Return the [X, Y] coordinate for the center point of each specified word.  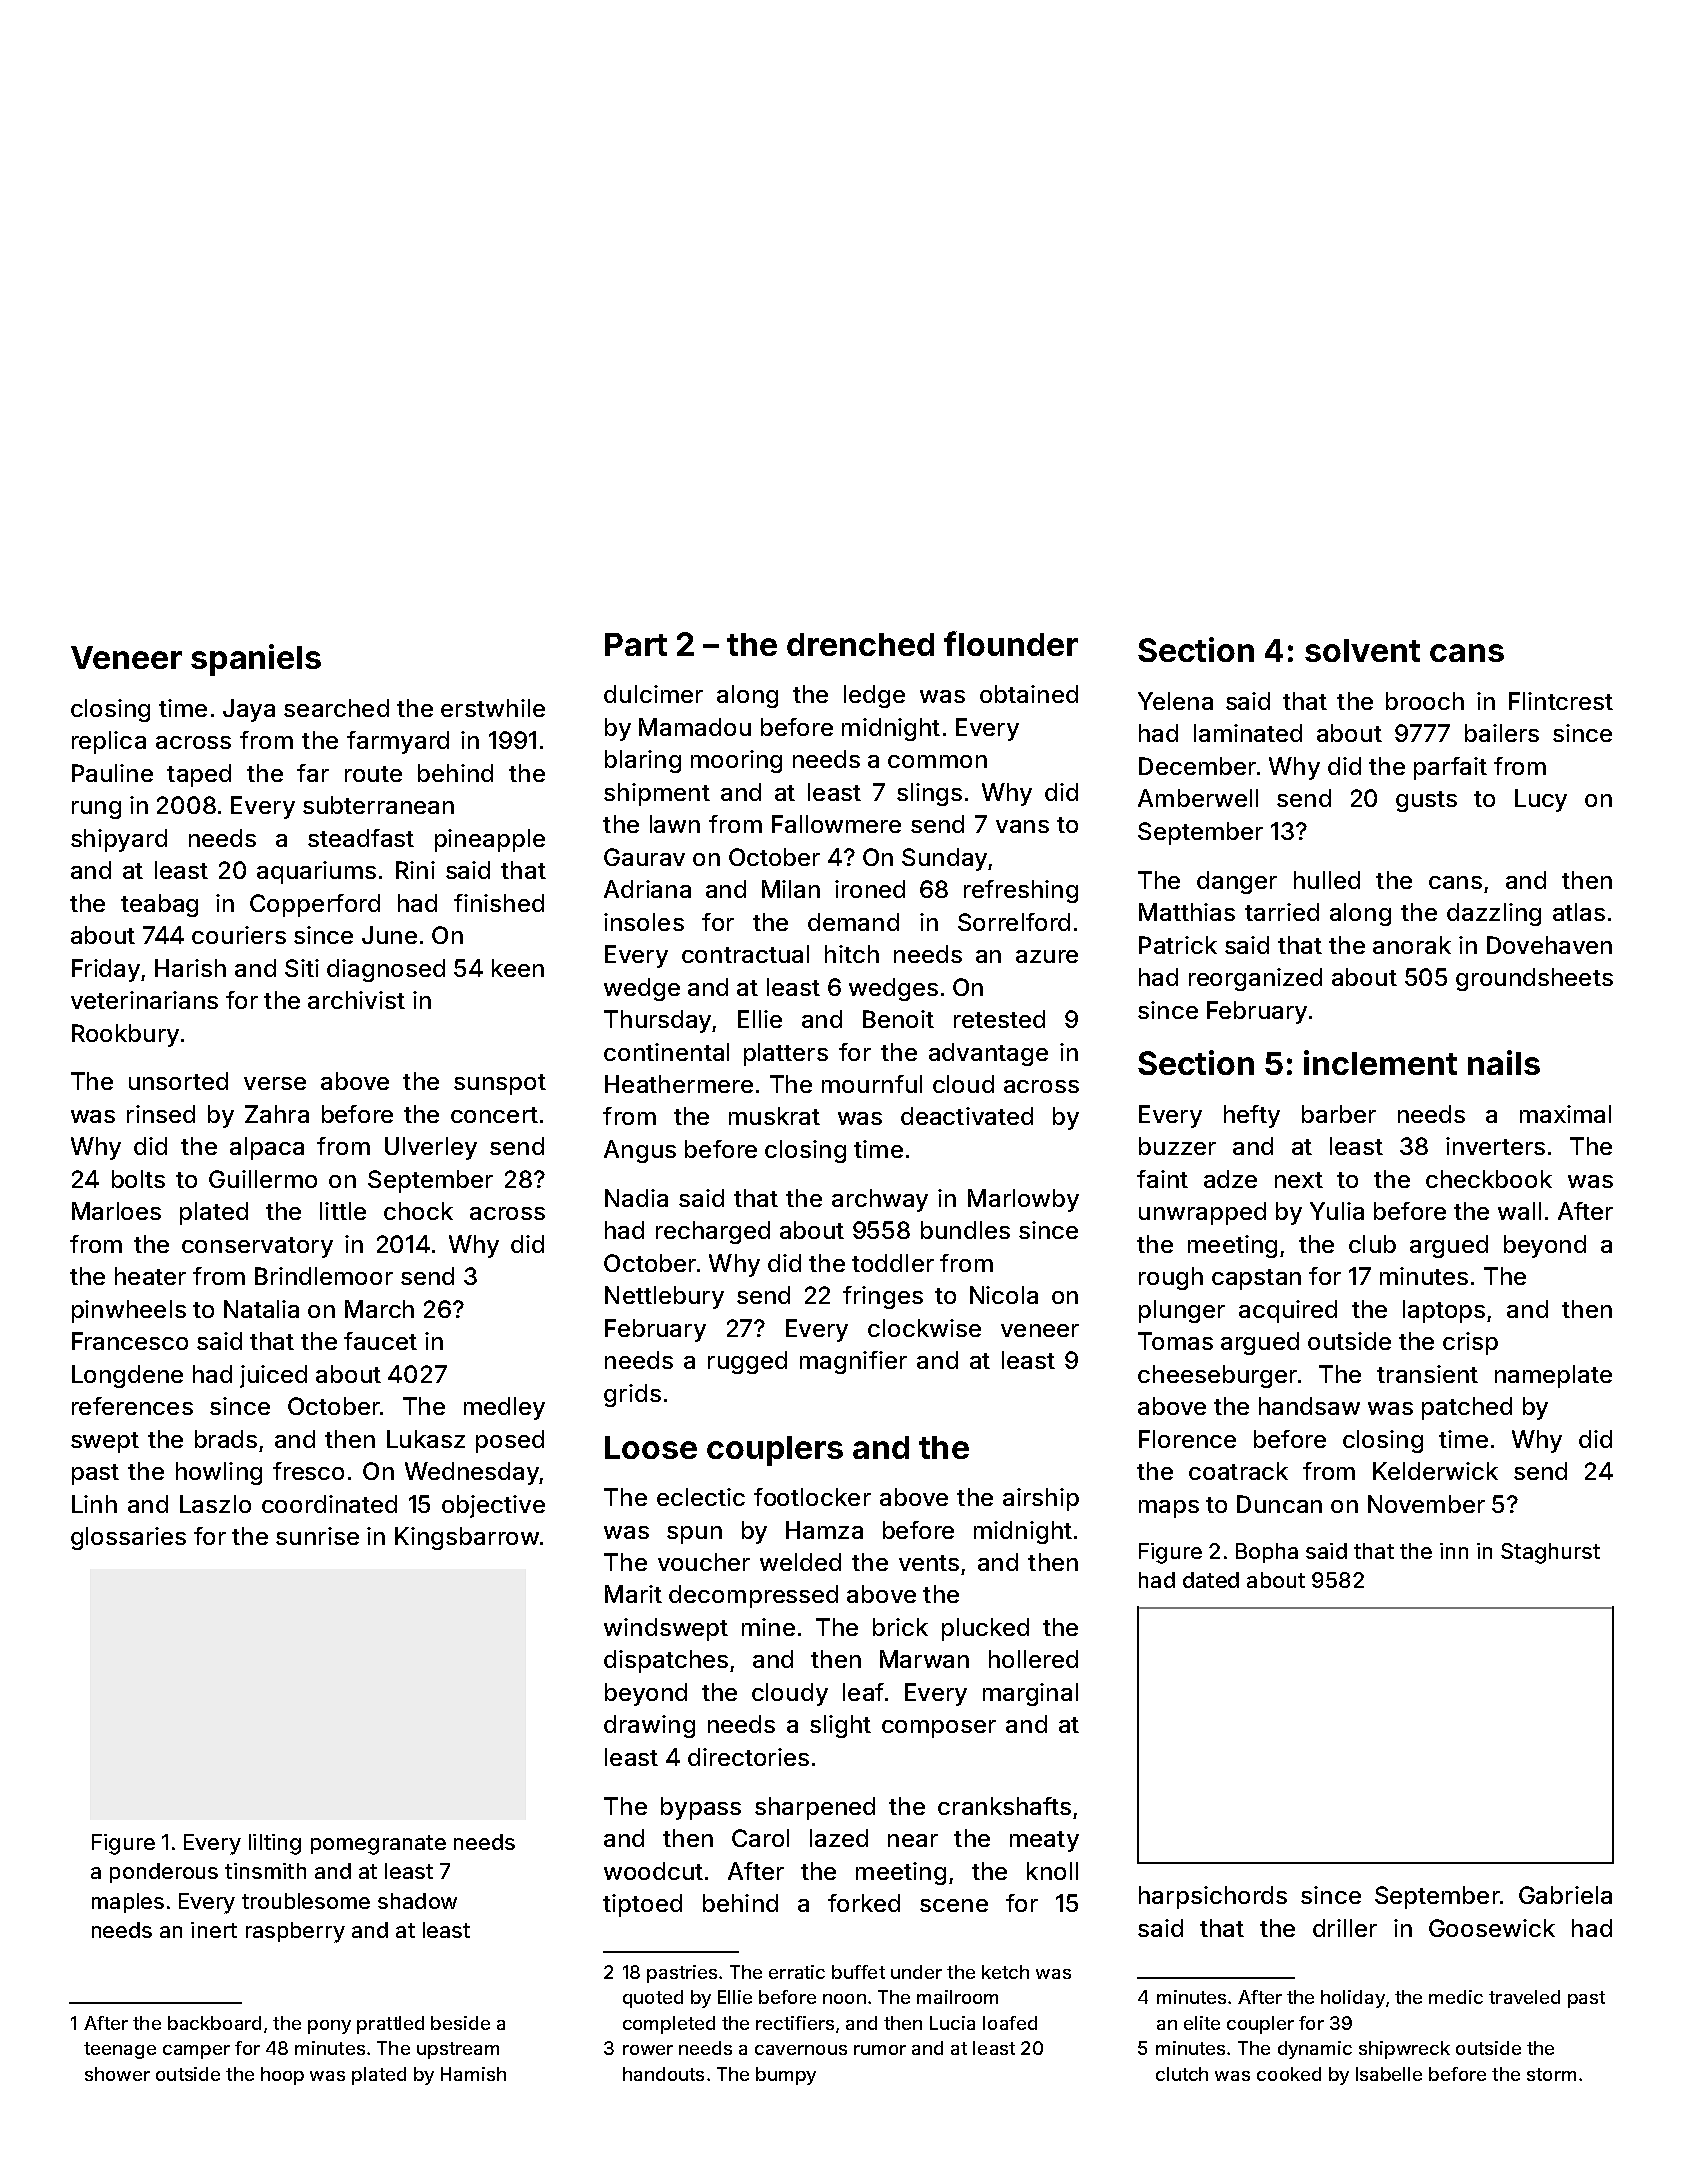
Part [636, 644]
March [379, 1309]
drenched [860, 644]
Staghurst [1550, 1553]
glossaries [128, 1538]
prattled [390, 2025]
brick [900, 1627]
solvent [1362, 650]
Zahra [277, 1114]
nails [1504, 1062]
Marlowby [1023, 1200]
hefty [1252, 1116]
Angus [640, 1151]
